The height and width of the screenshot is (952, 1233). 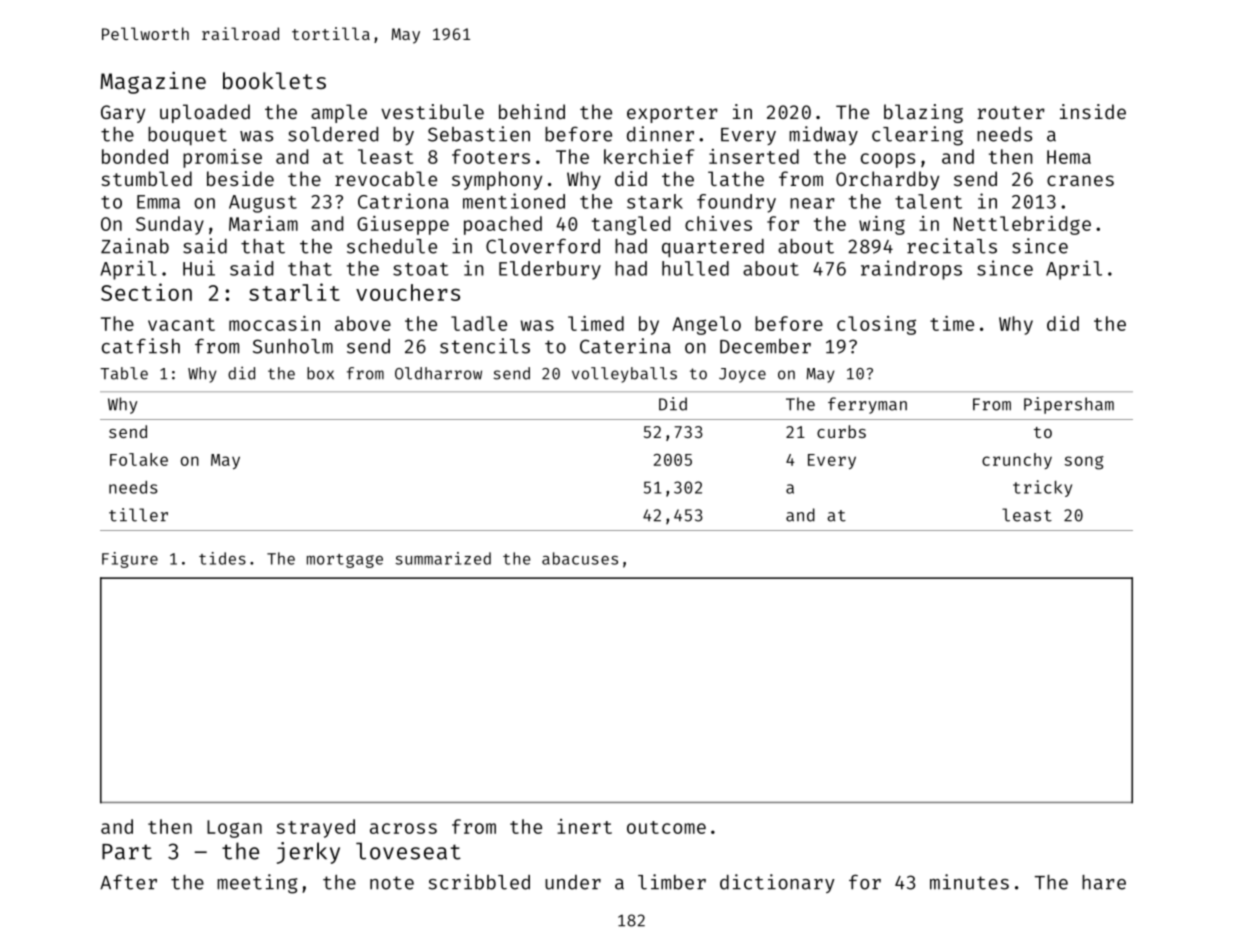 What do you see at coordinates (135, 156) in the screenshot?
I see `bonded` at bounding box center [135, 156].
